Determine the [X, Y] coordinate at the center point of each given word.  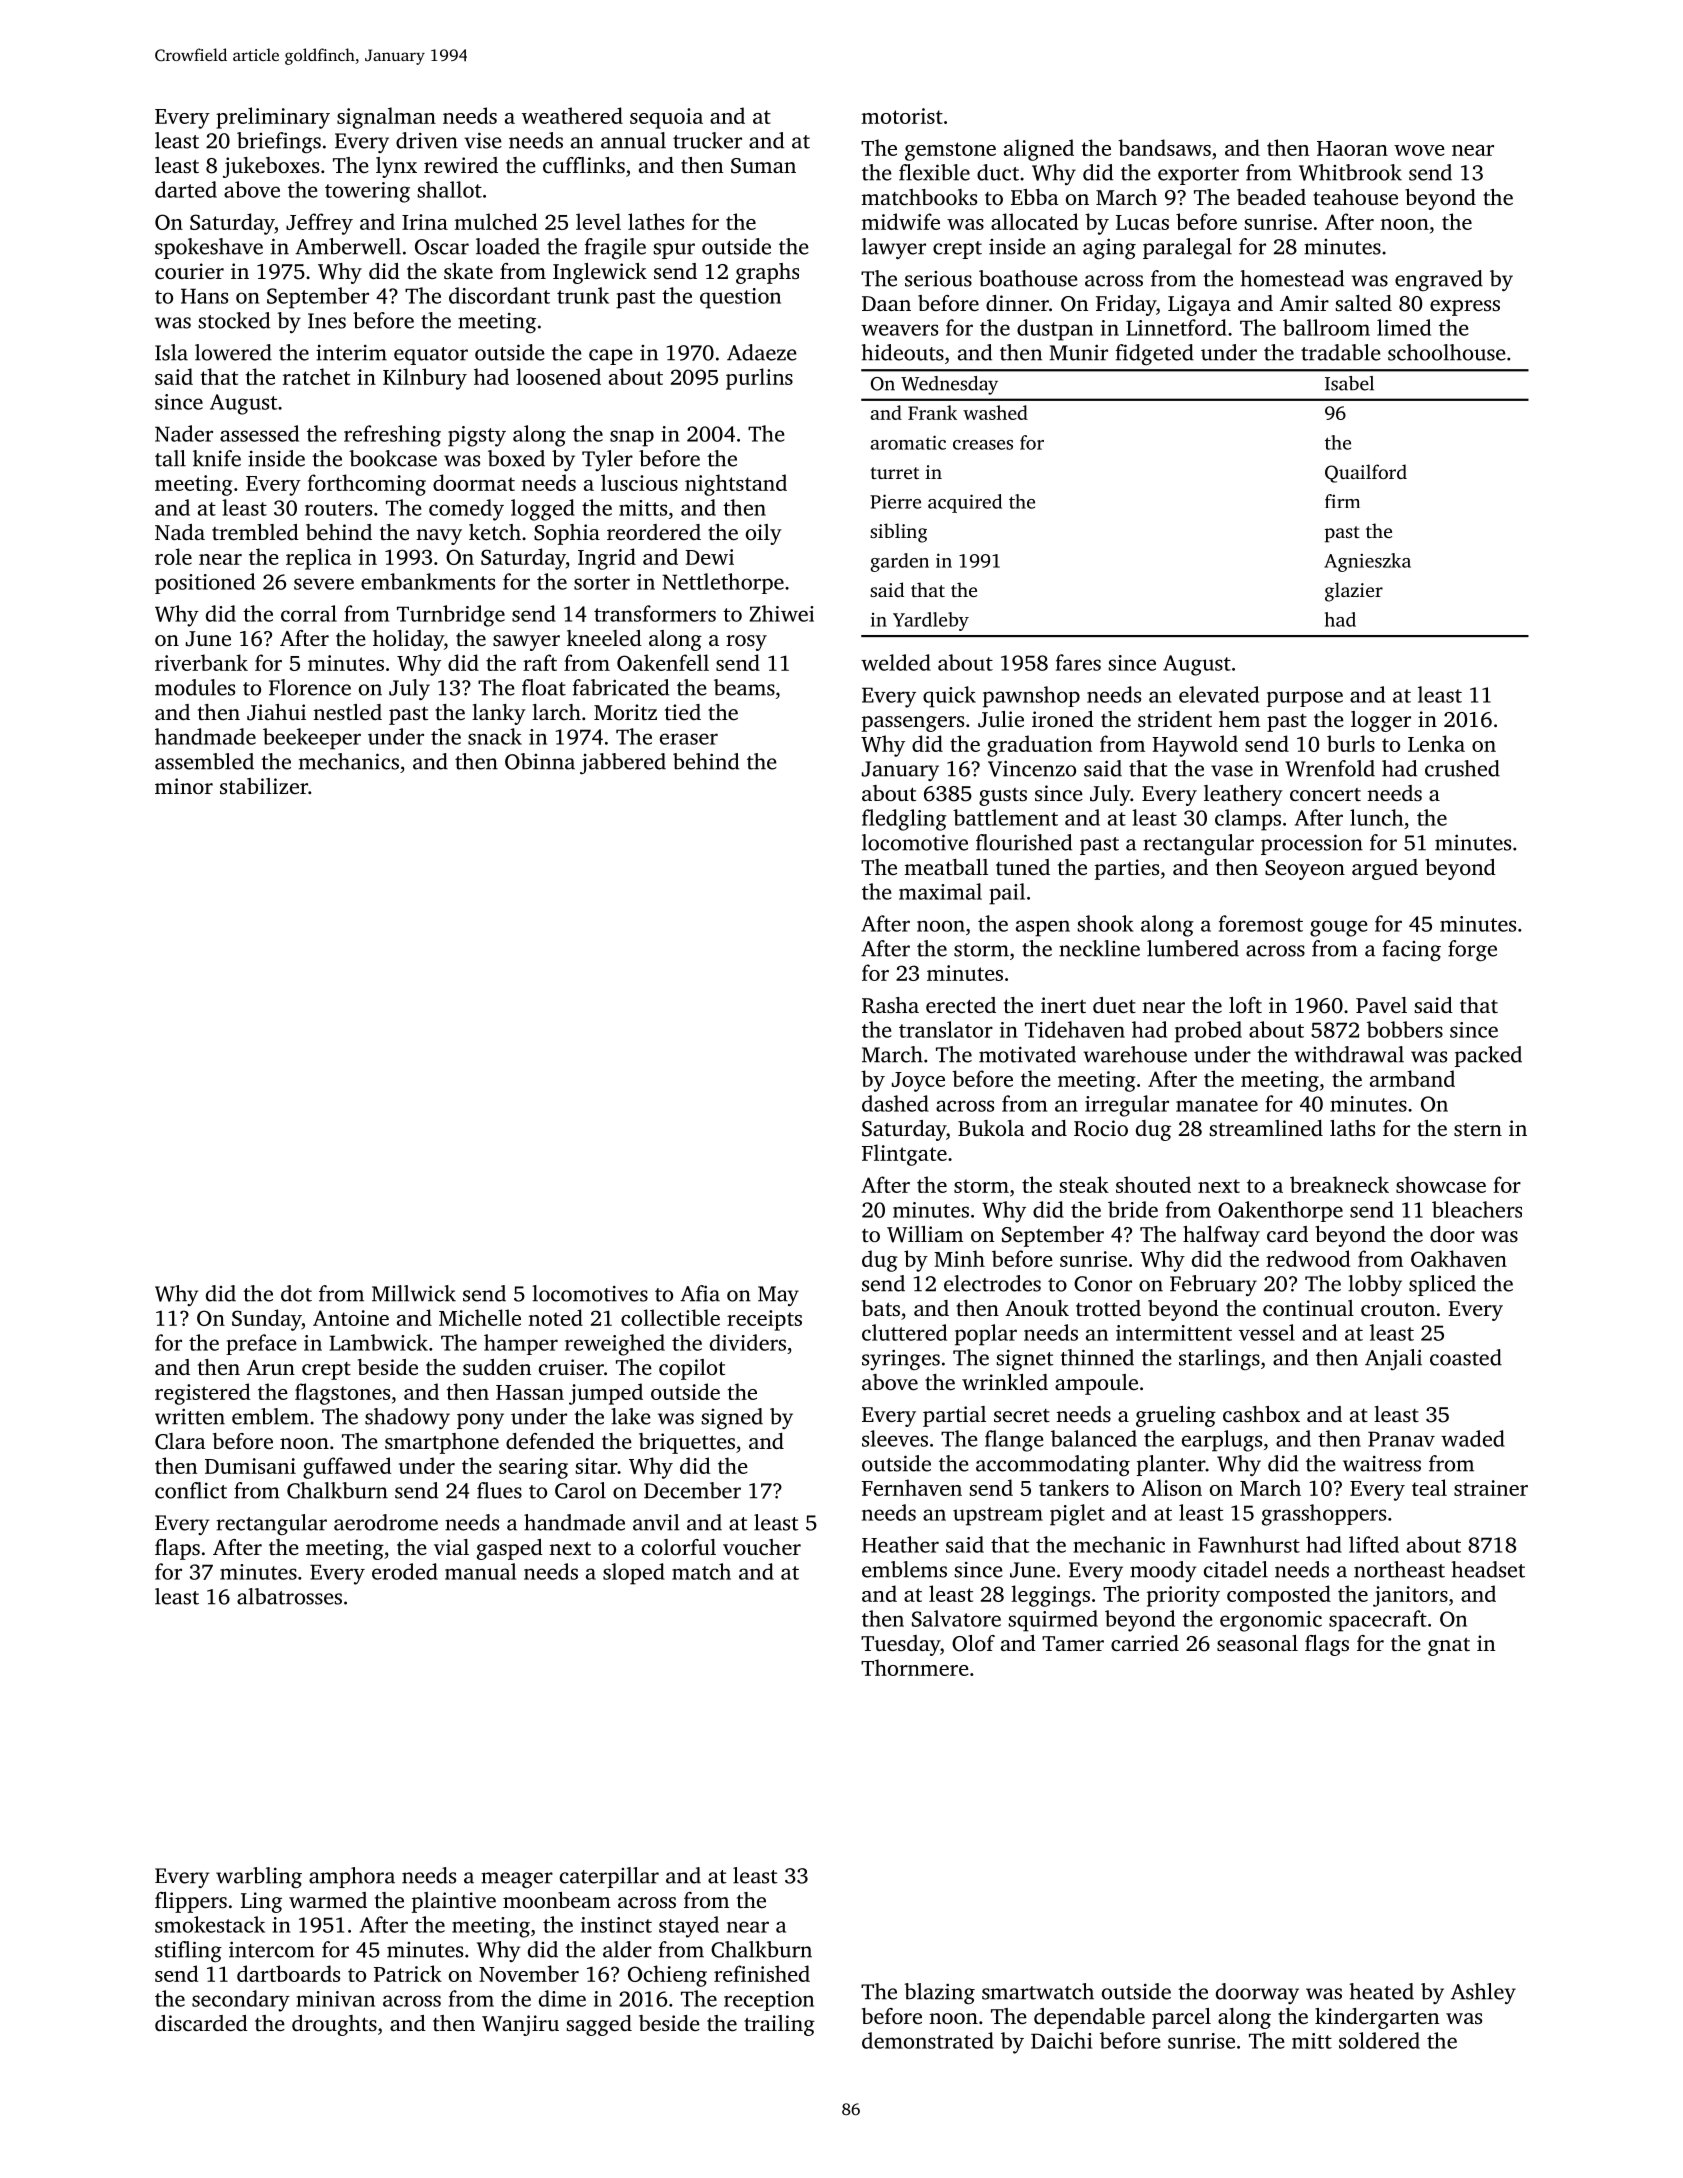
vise [483, 140]
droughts [334, 2025]
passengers [913, 724]
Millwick [414, 1293]
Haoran [1352, 148]
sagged [599, 2025]
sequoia [666, 118]
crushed [1462, 768]
